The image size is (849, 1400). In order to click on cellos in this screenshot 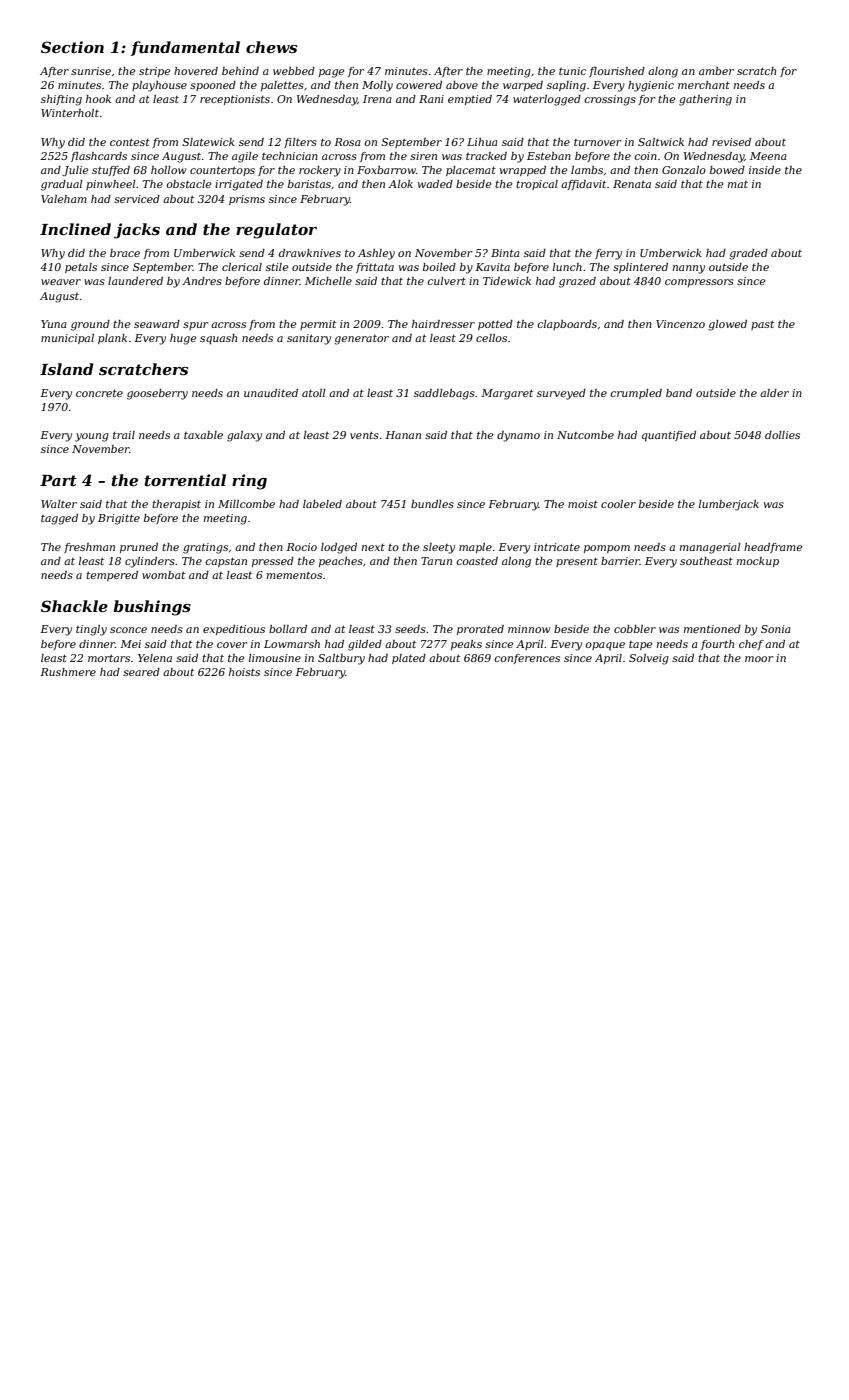, I will do `click(491, 338)`.
